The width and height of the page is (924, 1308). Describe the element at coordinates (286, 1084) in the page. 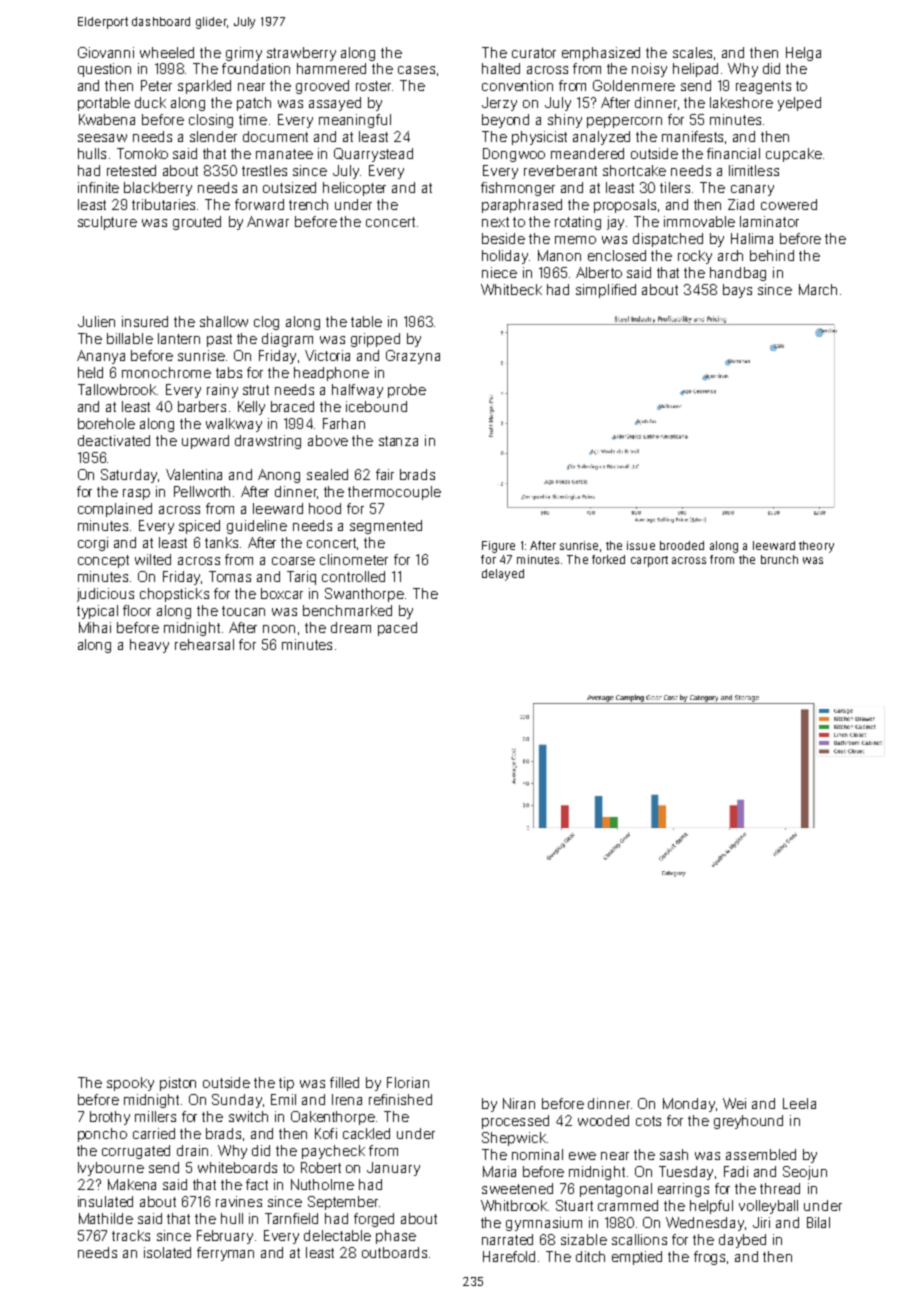

I see `tip` at that location.
